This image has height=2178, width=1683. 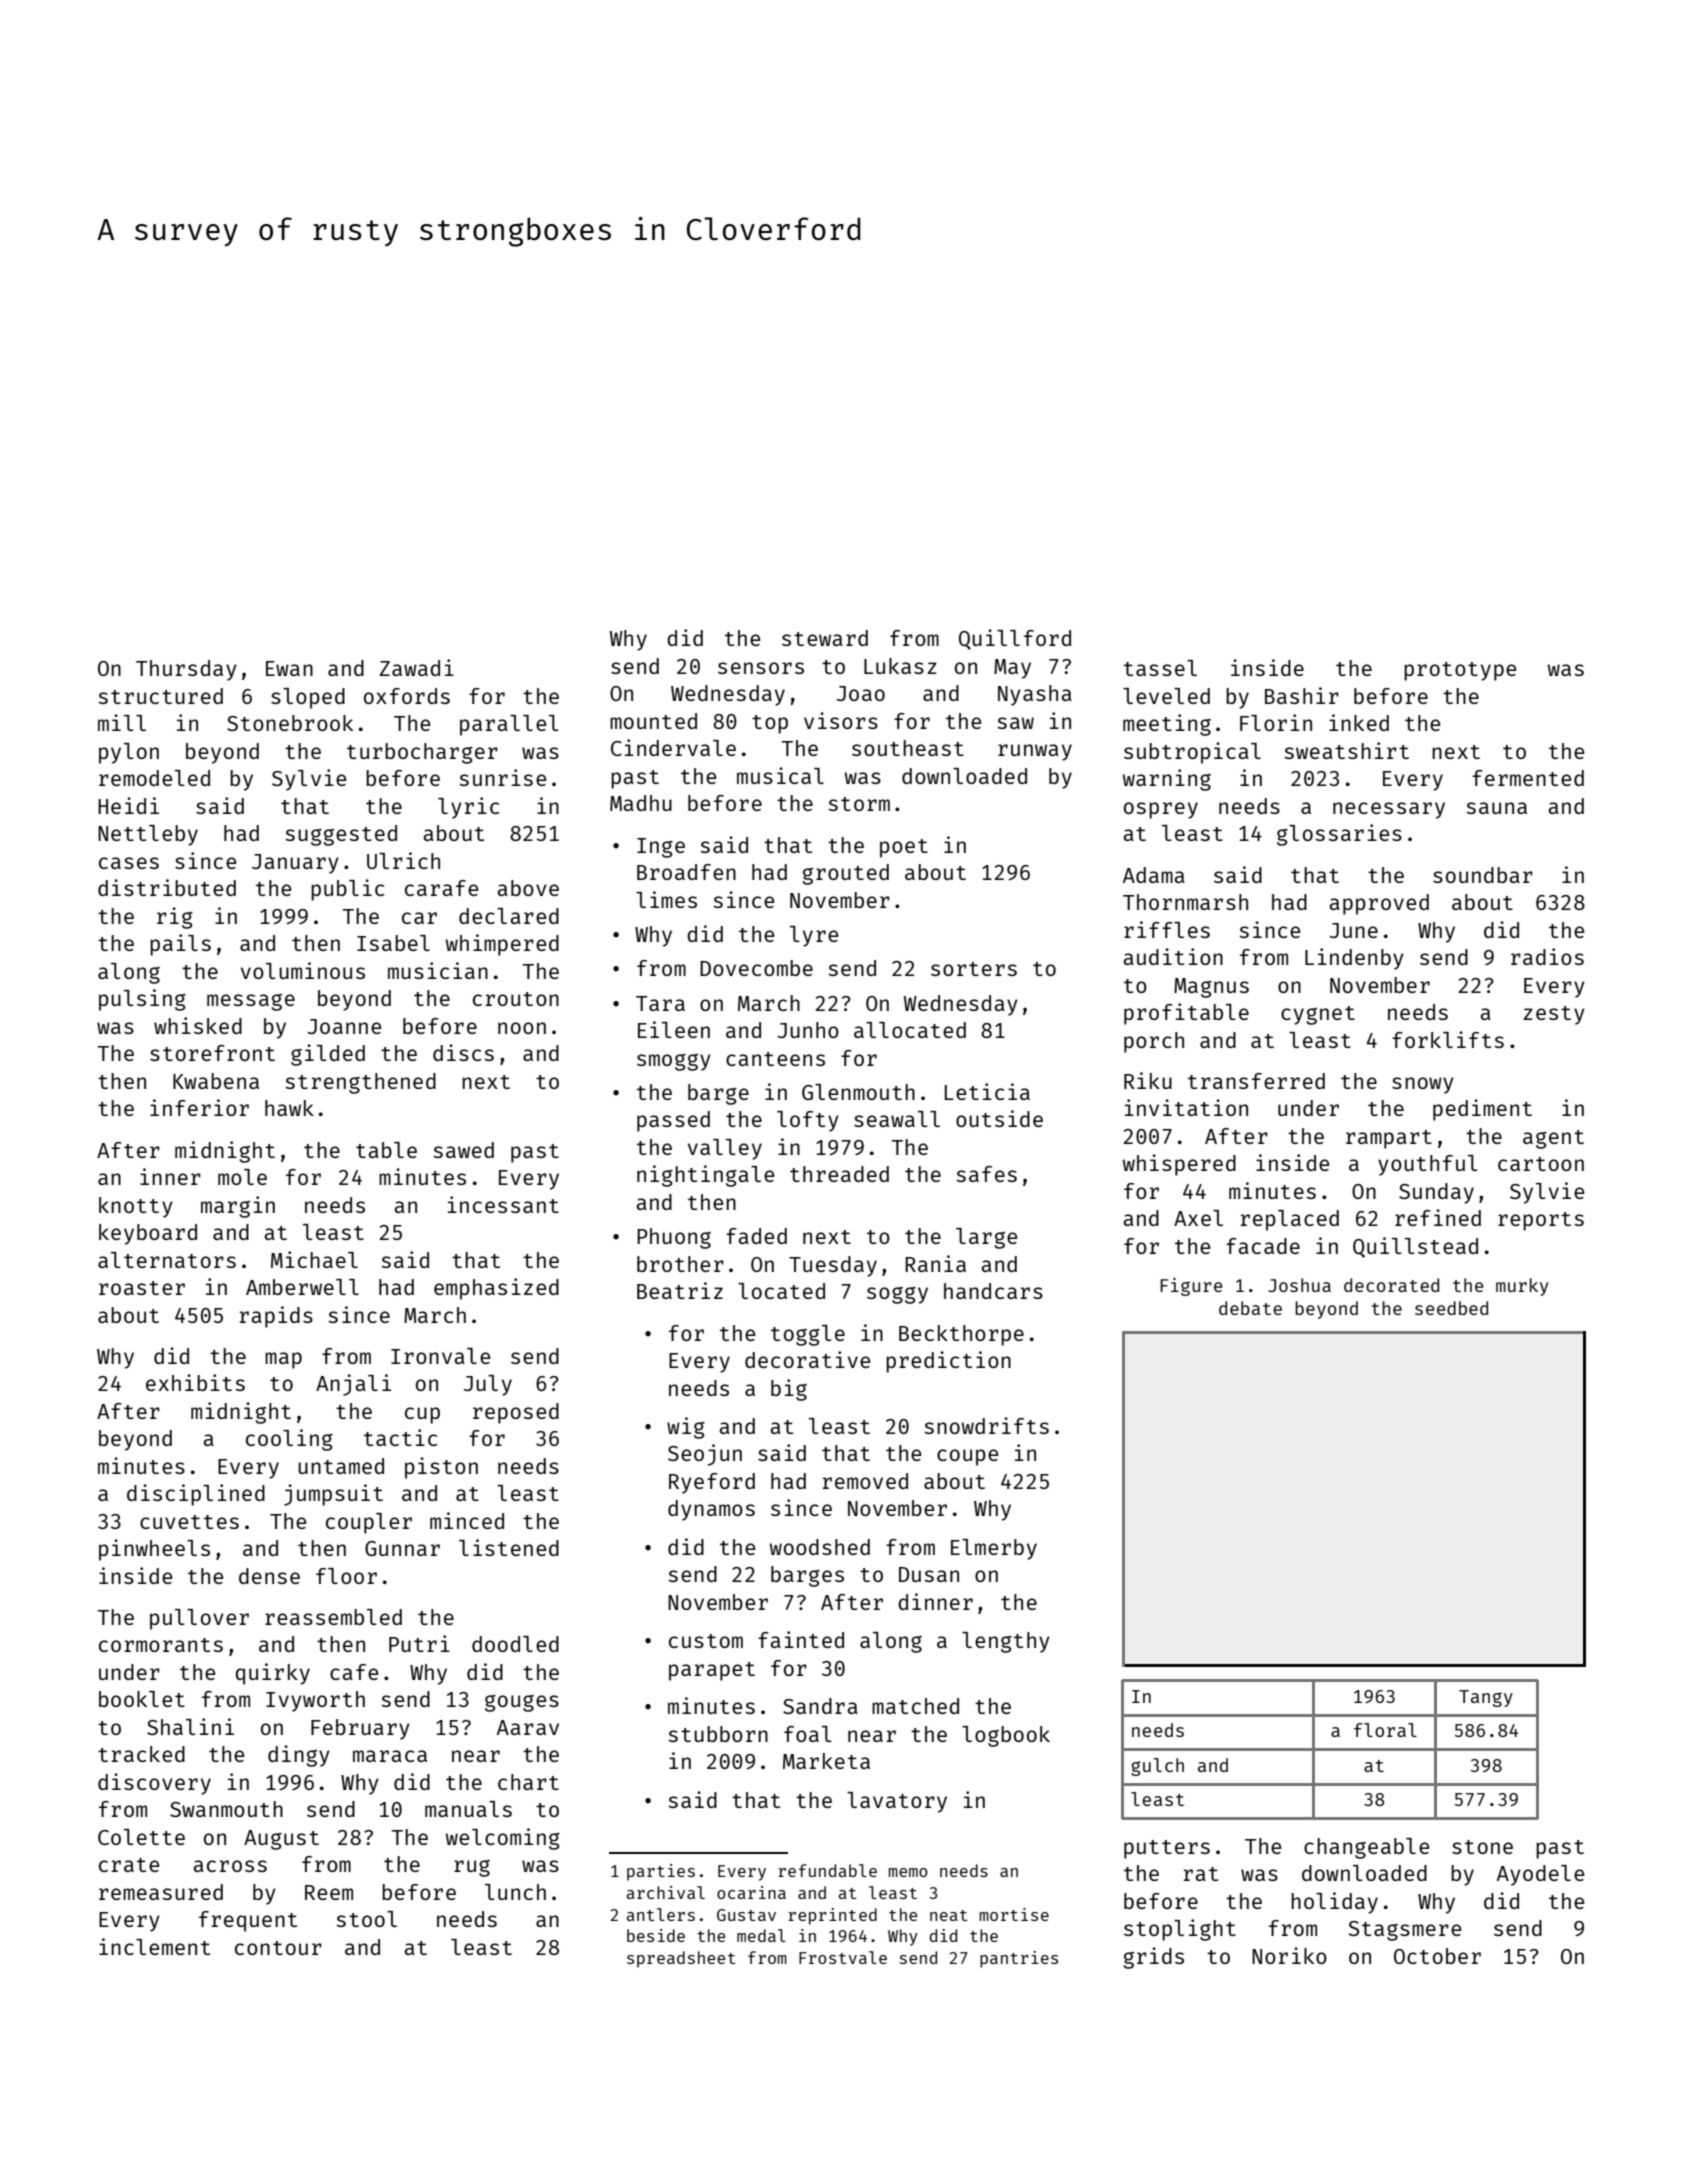 I want to click on sauna, so click(x=1496, y=808).
